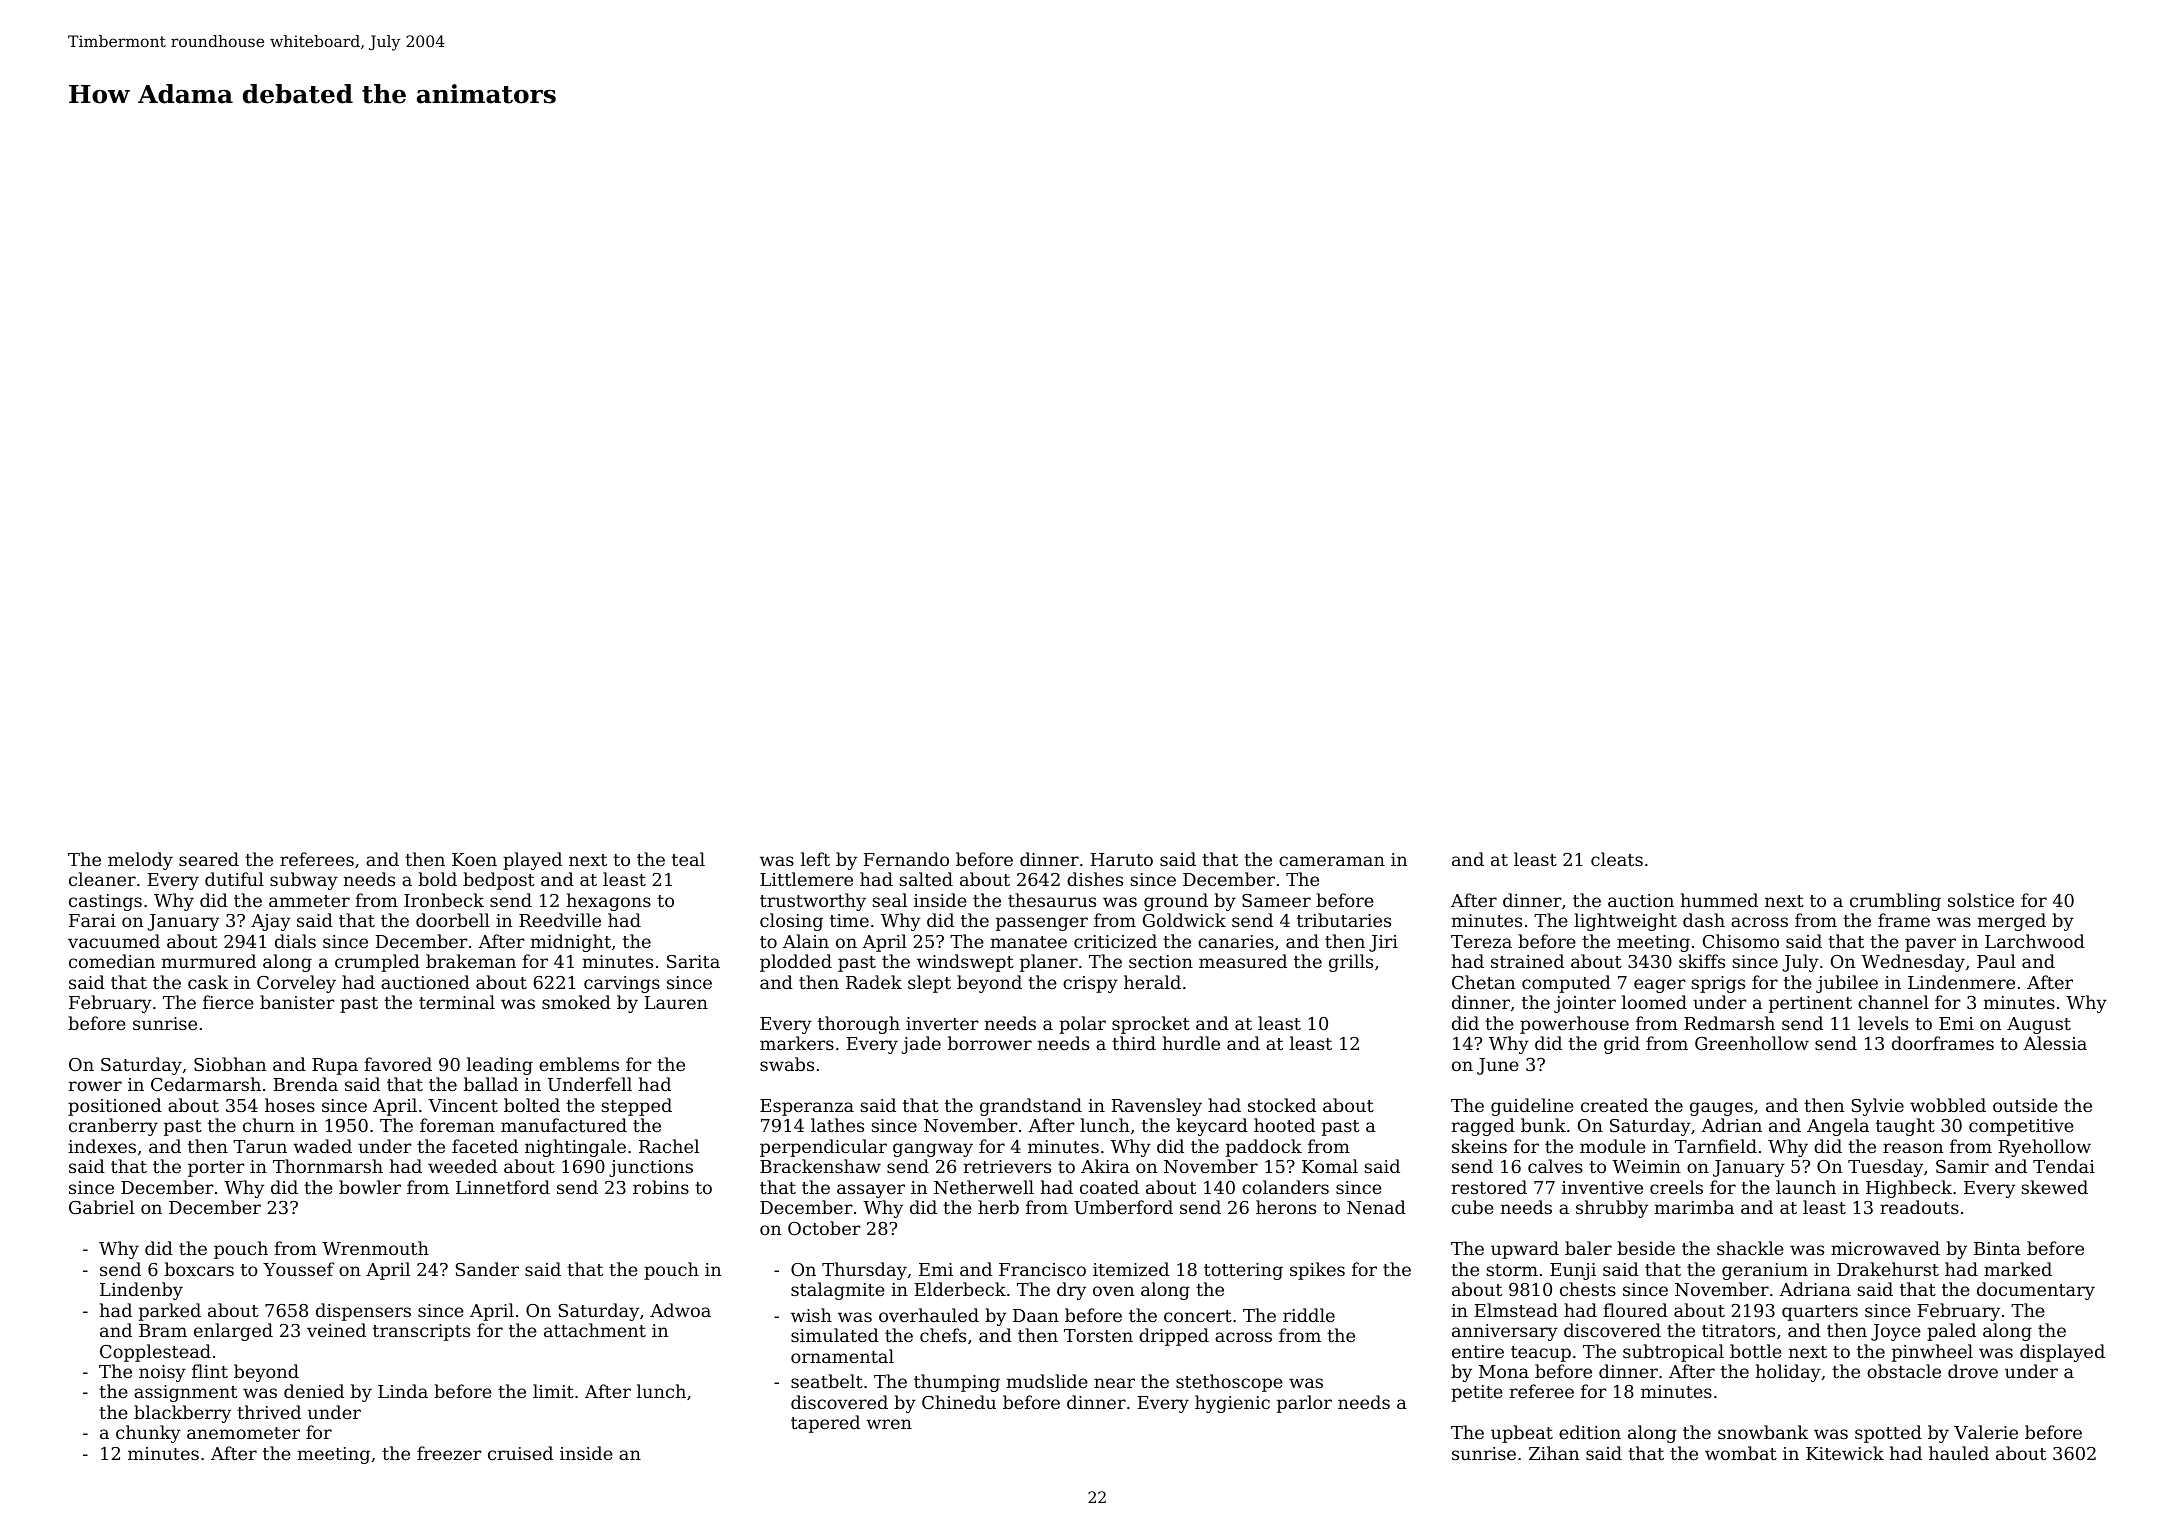  Describe the element at coordinates (835, 1335) in the page. I see `simulated` at that location.
